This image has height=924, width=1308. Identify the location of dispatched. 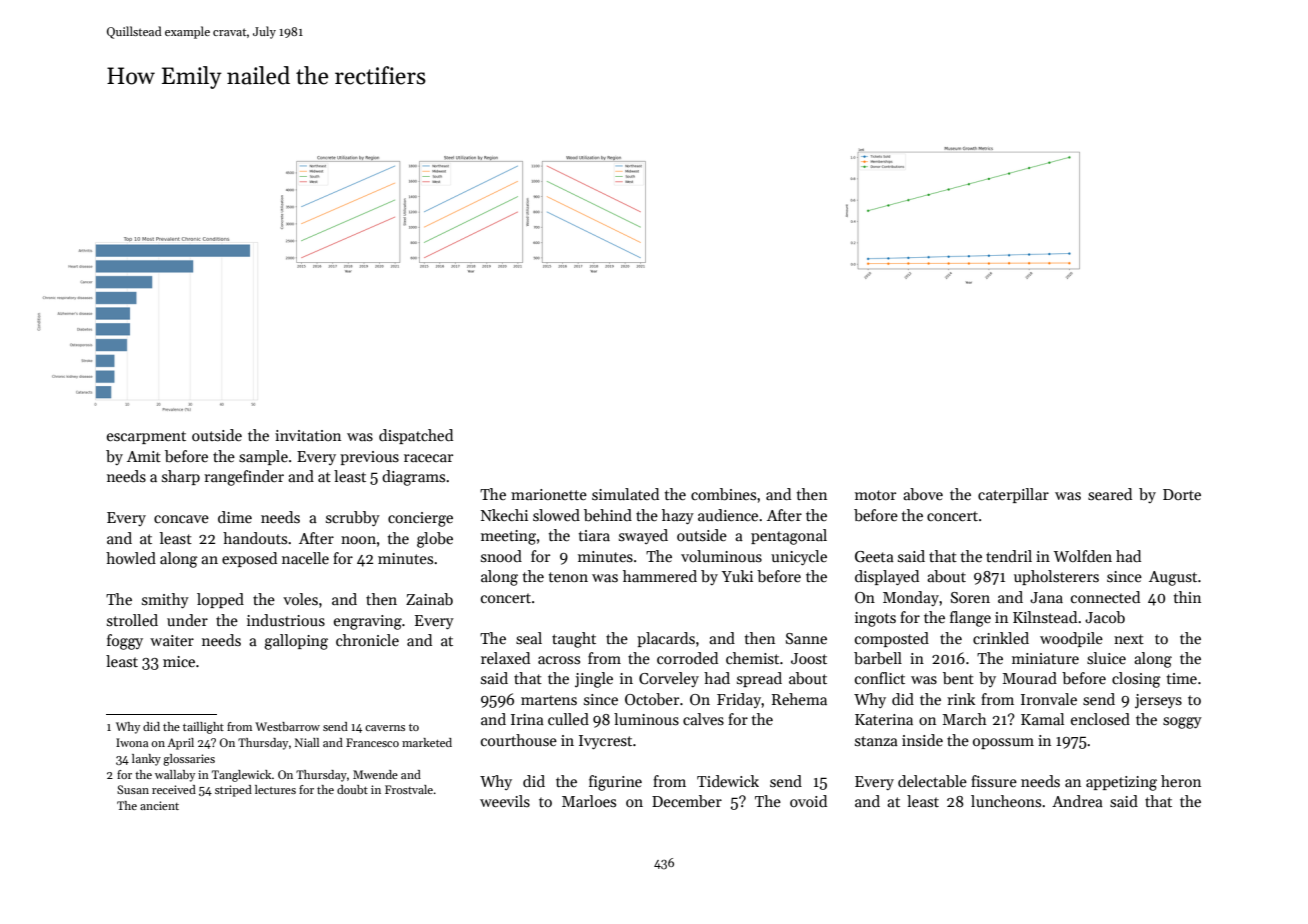
(416, 436).
